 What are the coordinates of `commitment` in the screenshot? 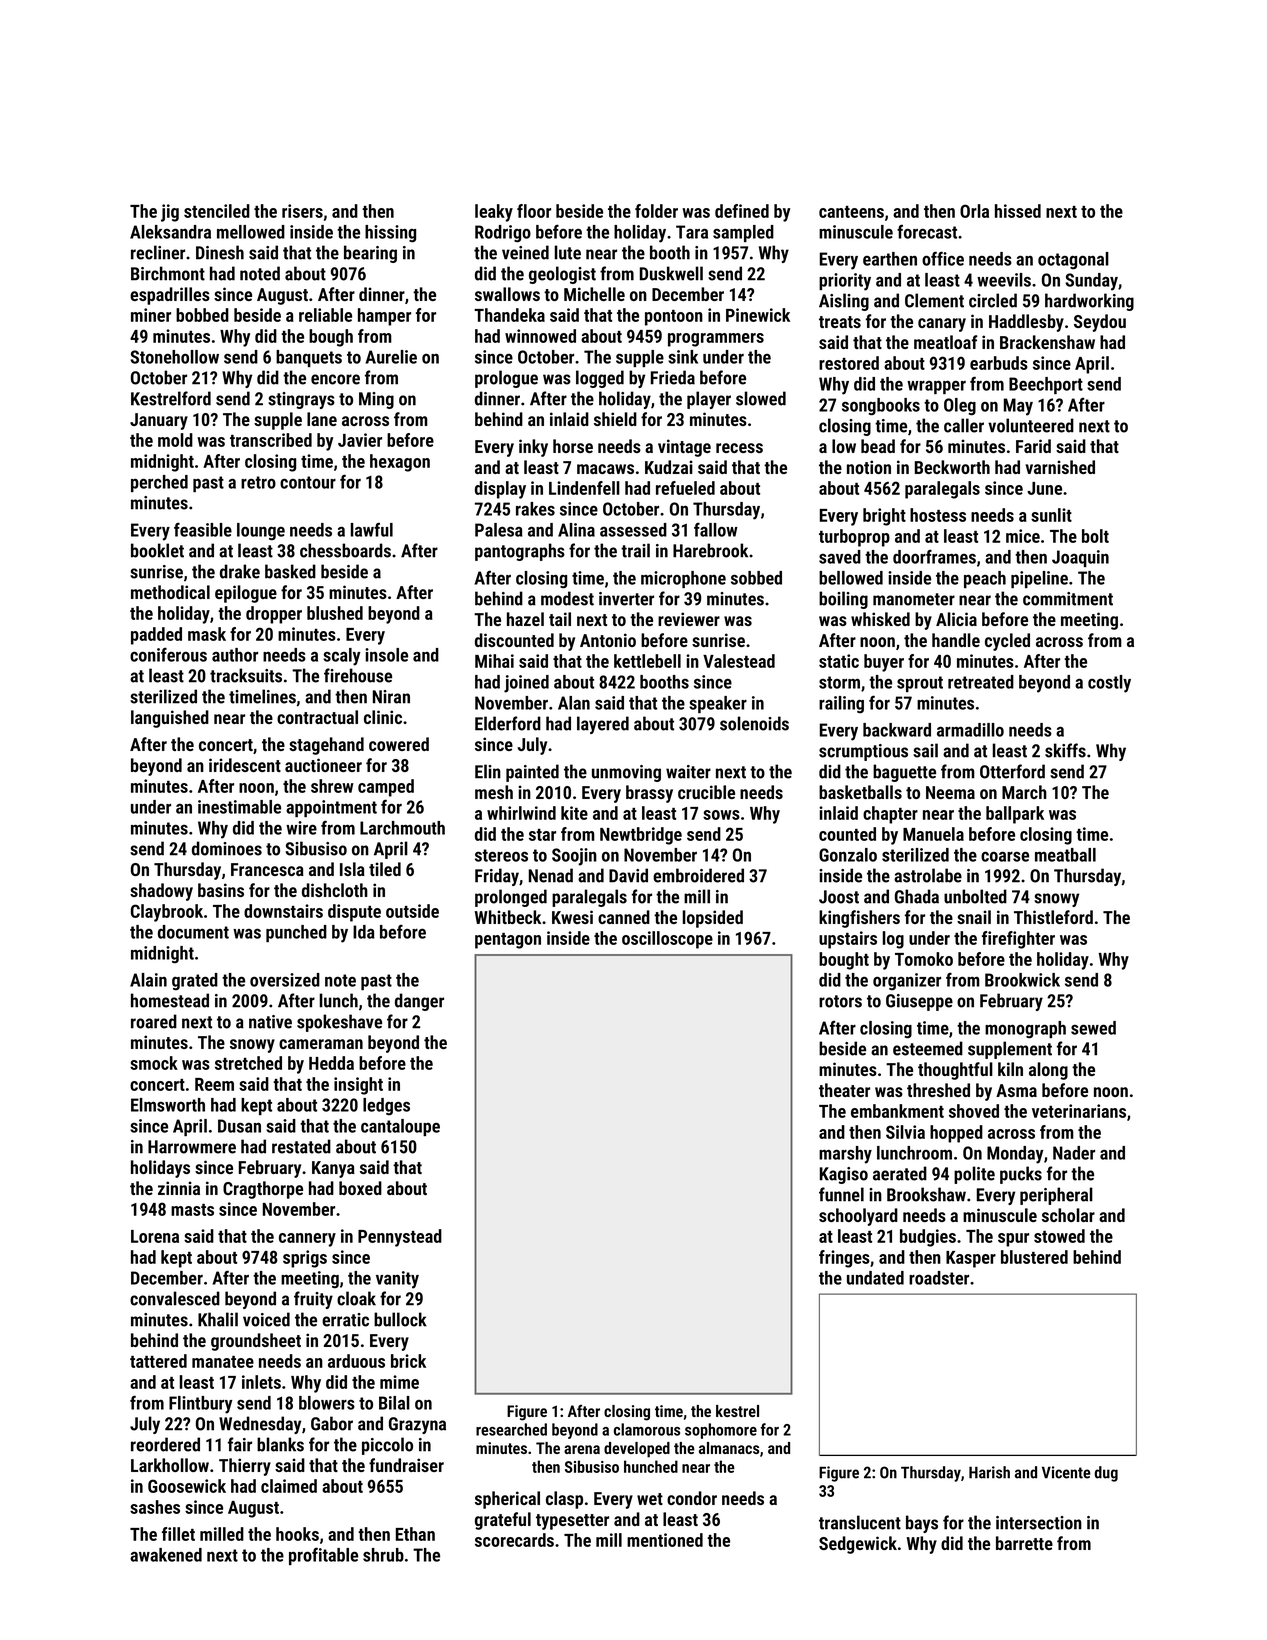 It's located at (1068, 599).
